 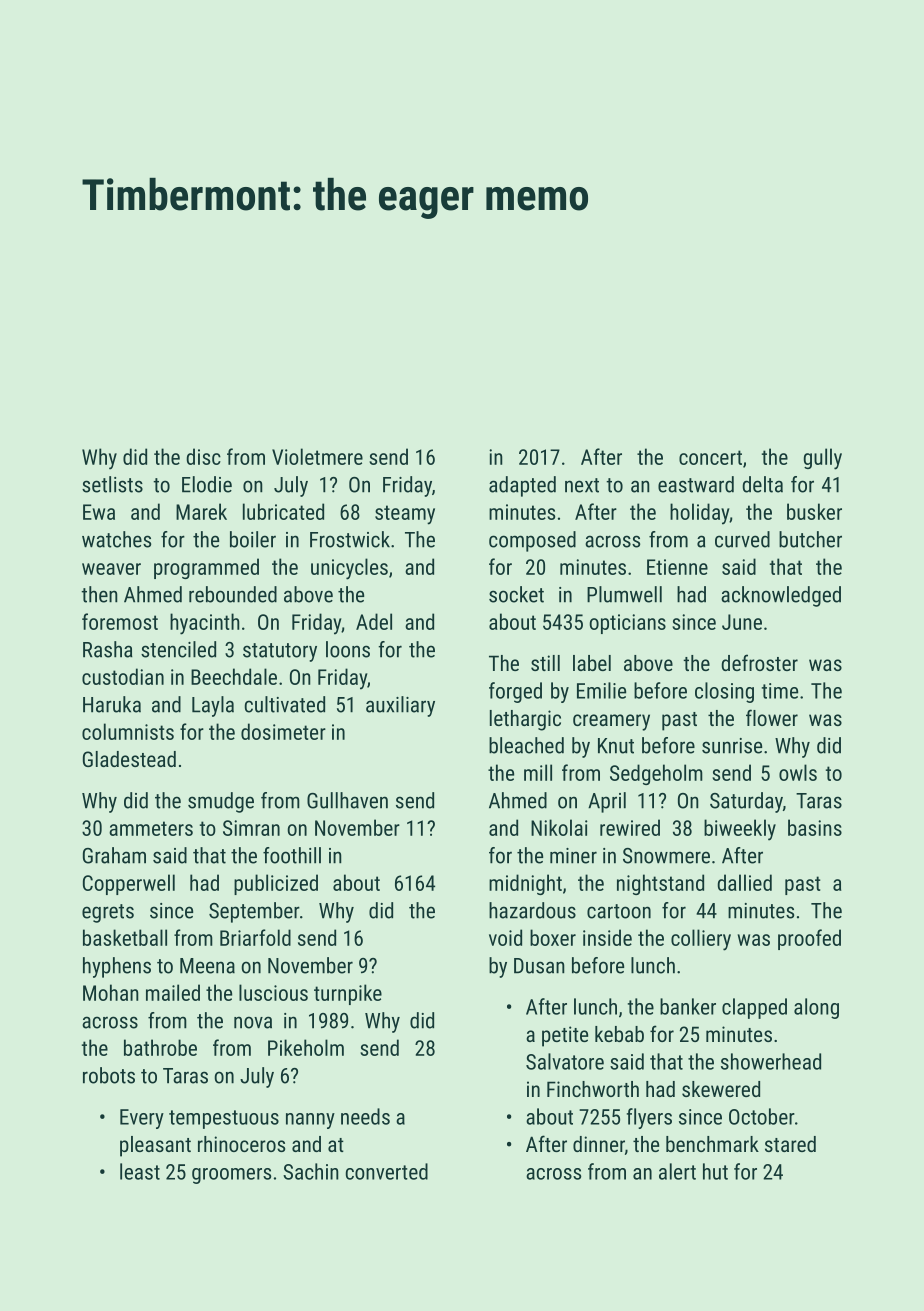 I want to click on foremost, so click(x=120, y=621).
